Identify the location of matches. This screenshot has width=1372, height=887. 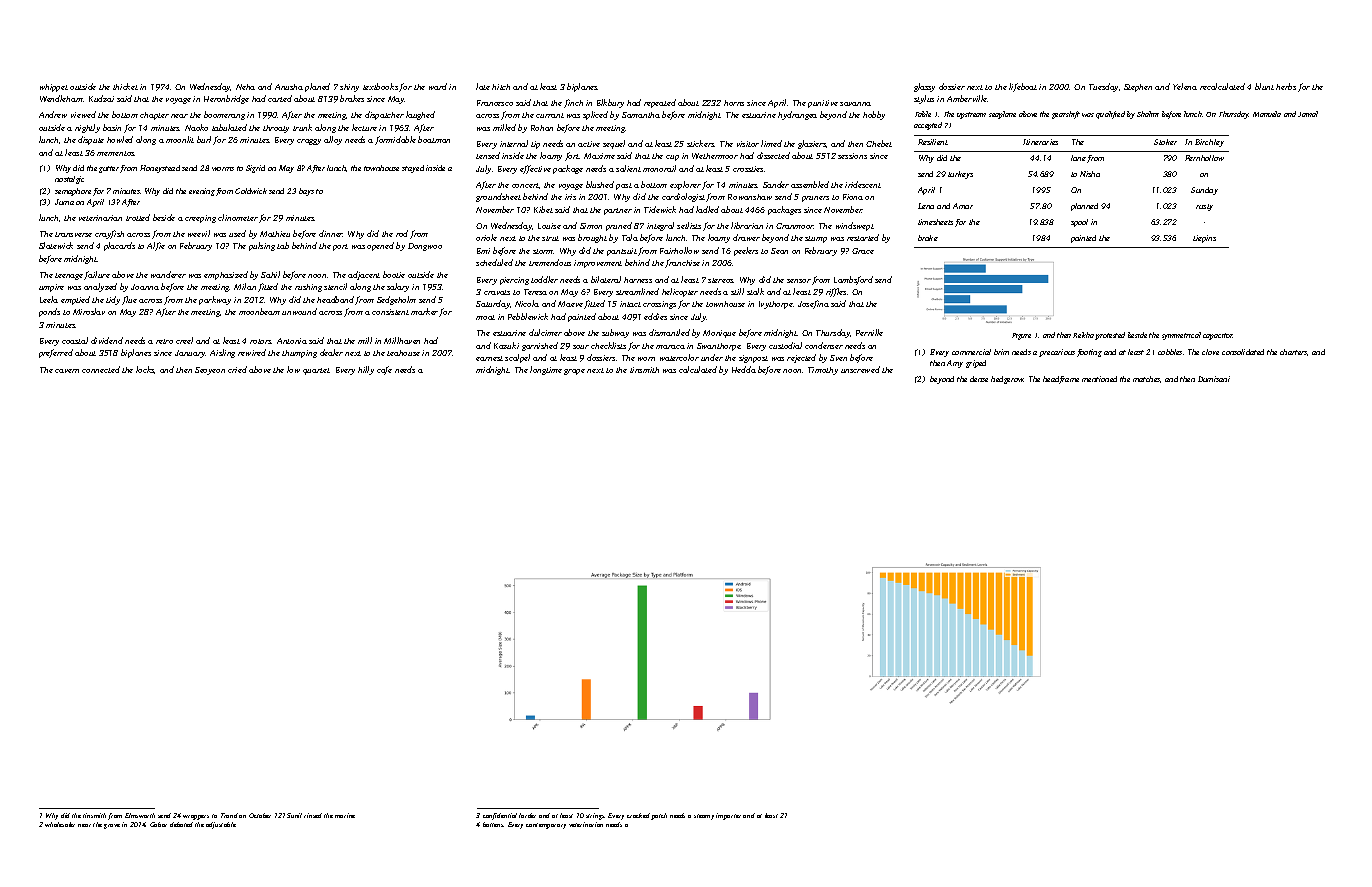
(1147, 379).
